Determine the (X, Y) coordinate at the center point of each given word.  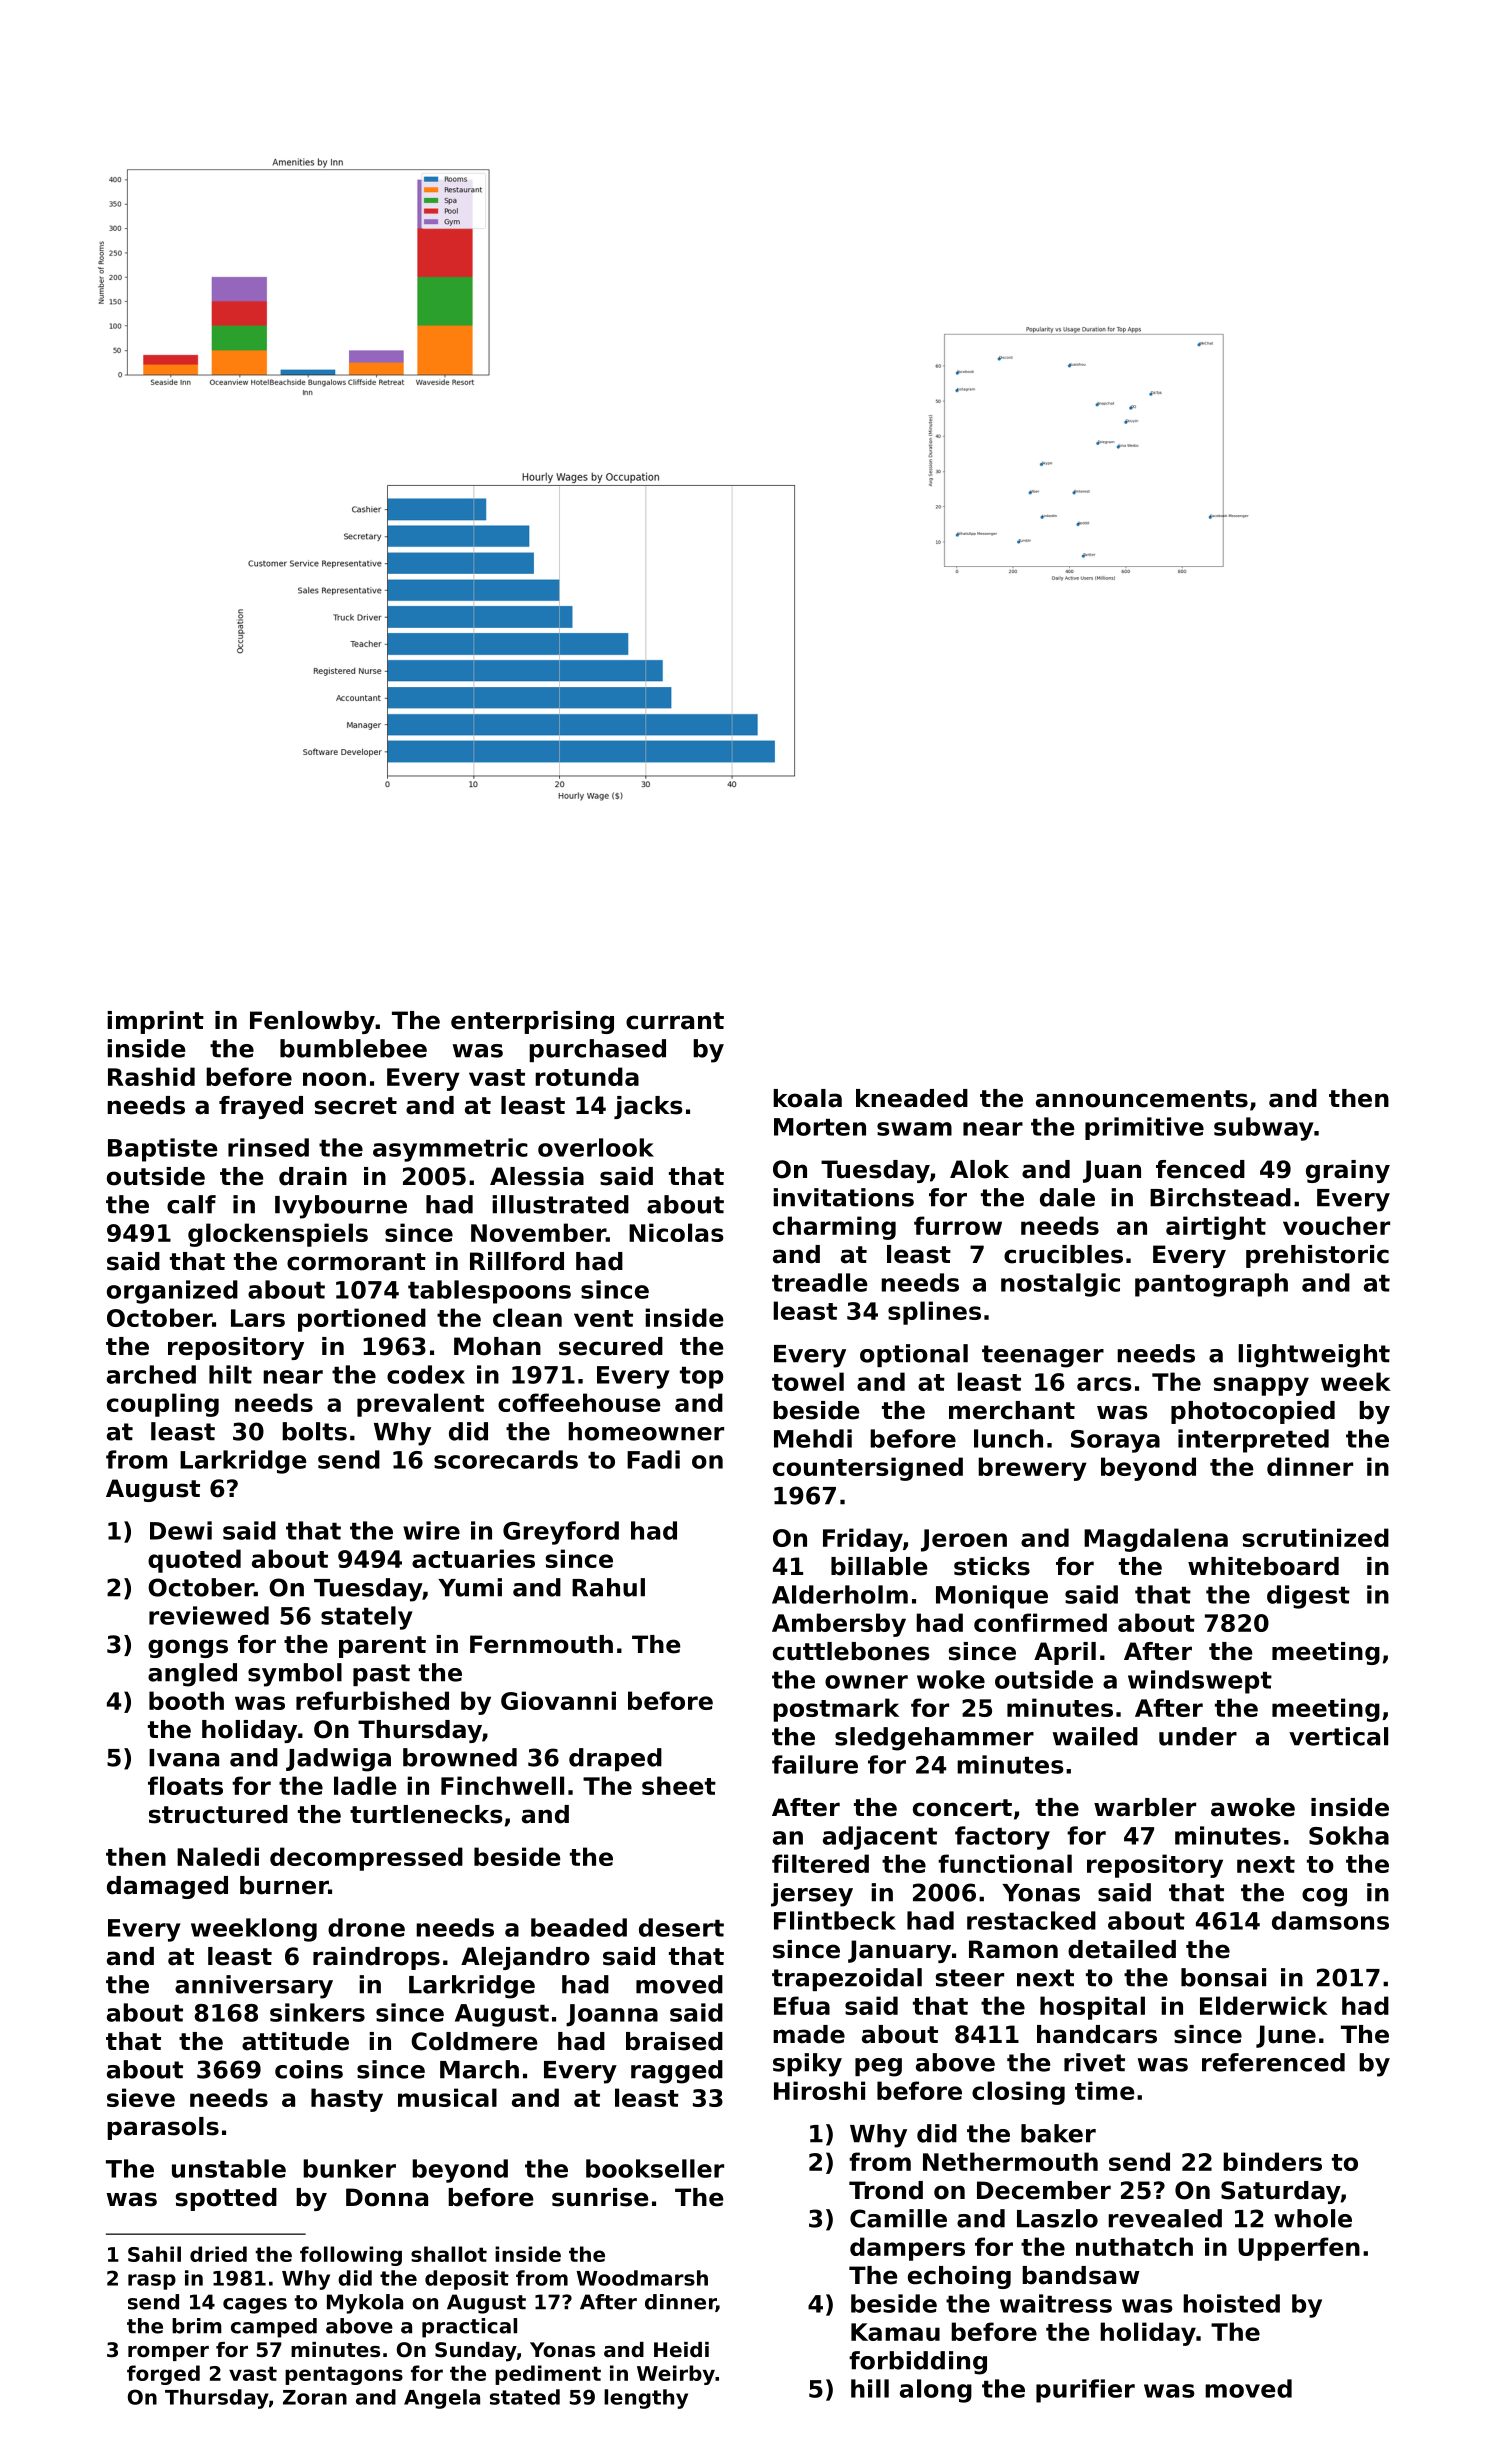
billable (879, 1566)
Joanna (612, 2015)
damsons (1330, 1920)
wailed (1095, 1736)
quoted (194, 1561)
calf (191, 1204)
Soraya (1115, 1441)
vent (603, 1318)
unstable (229, 2168)
